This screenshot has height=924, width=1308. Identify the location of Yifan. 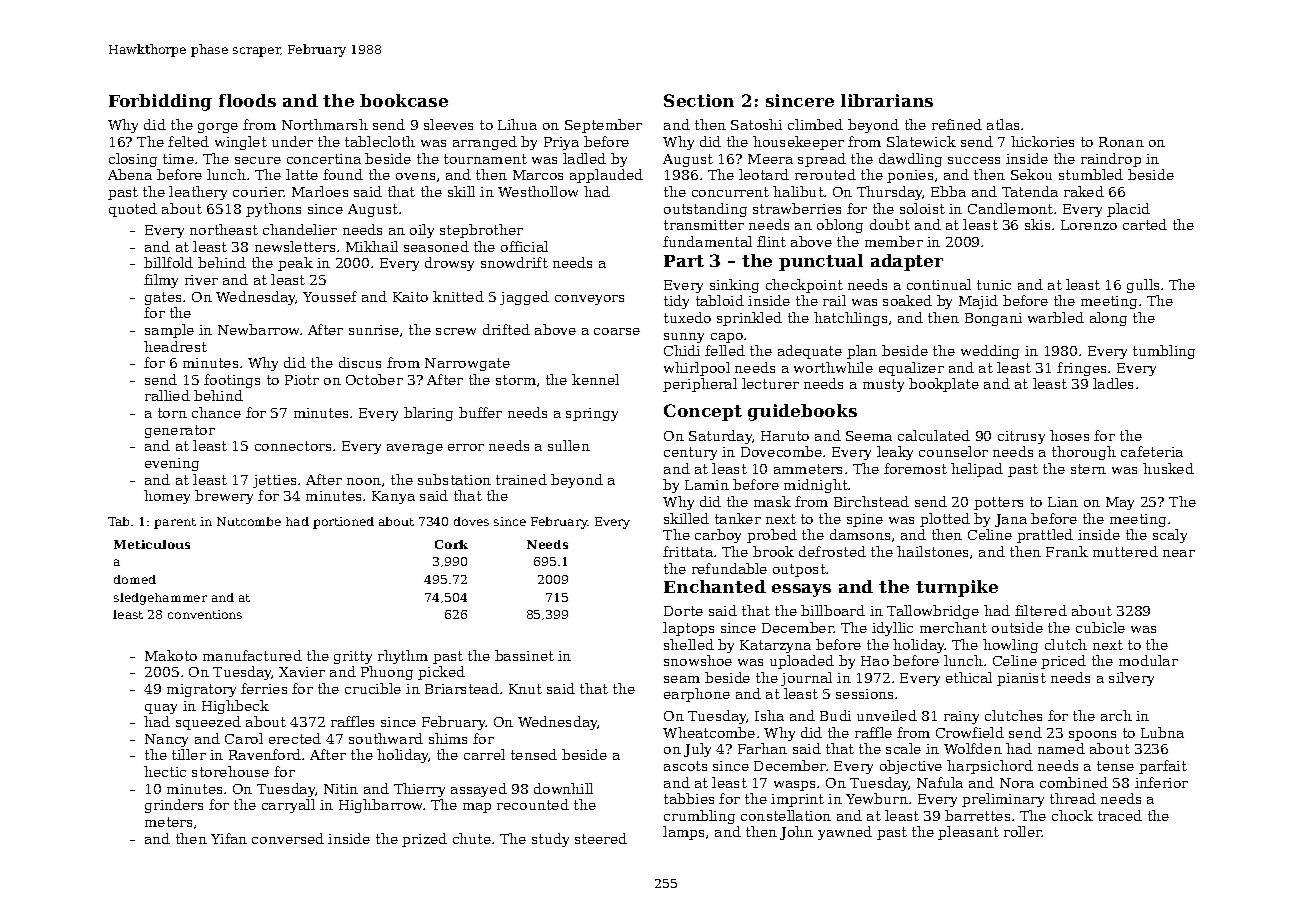
(229, 838).
